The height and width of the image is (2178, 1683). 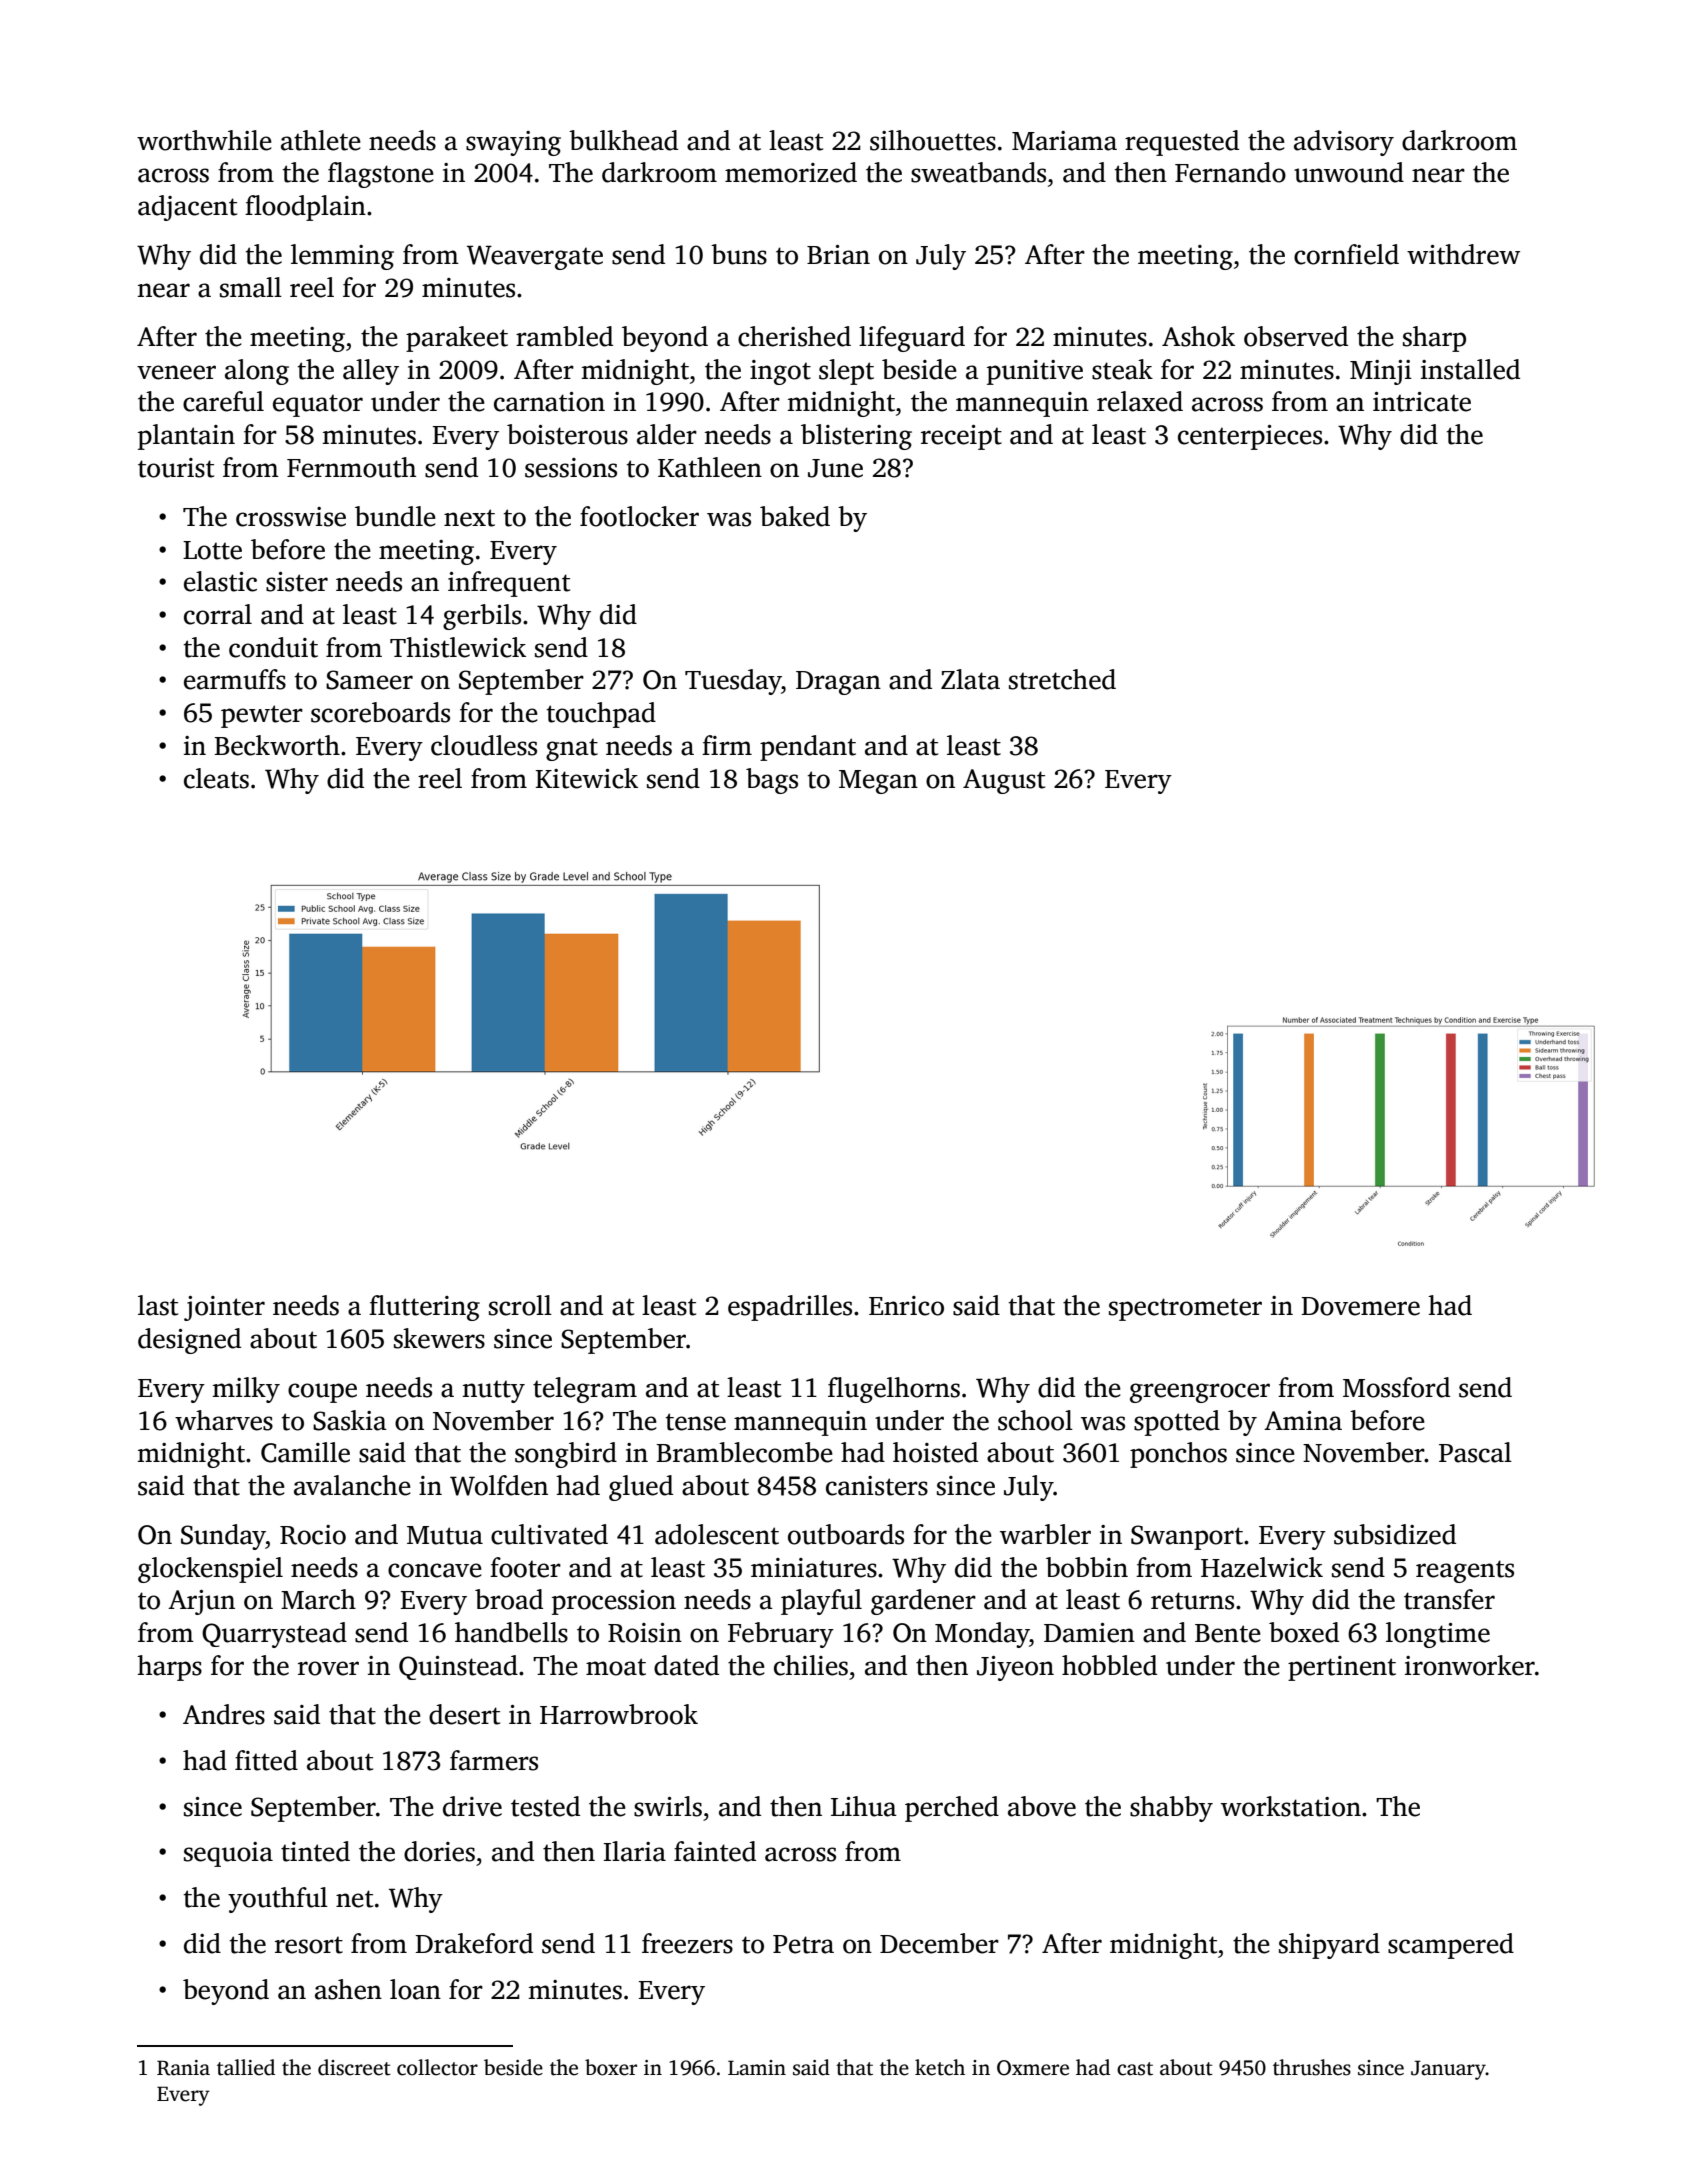 I want to click on silhouettes, so click(x=933, y=140).
